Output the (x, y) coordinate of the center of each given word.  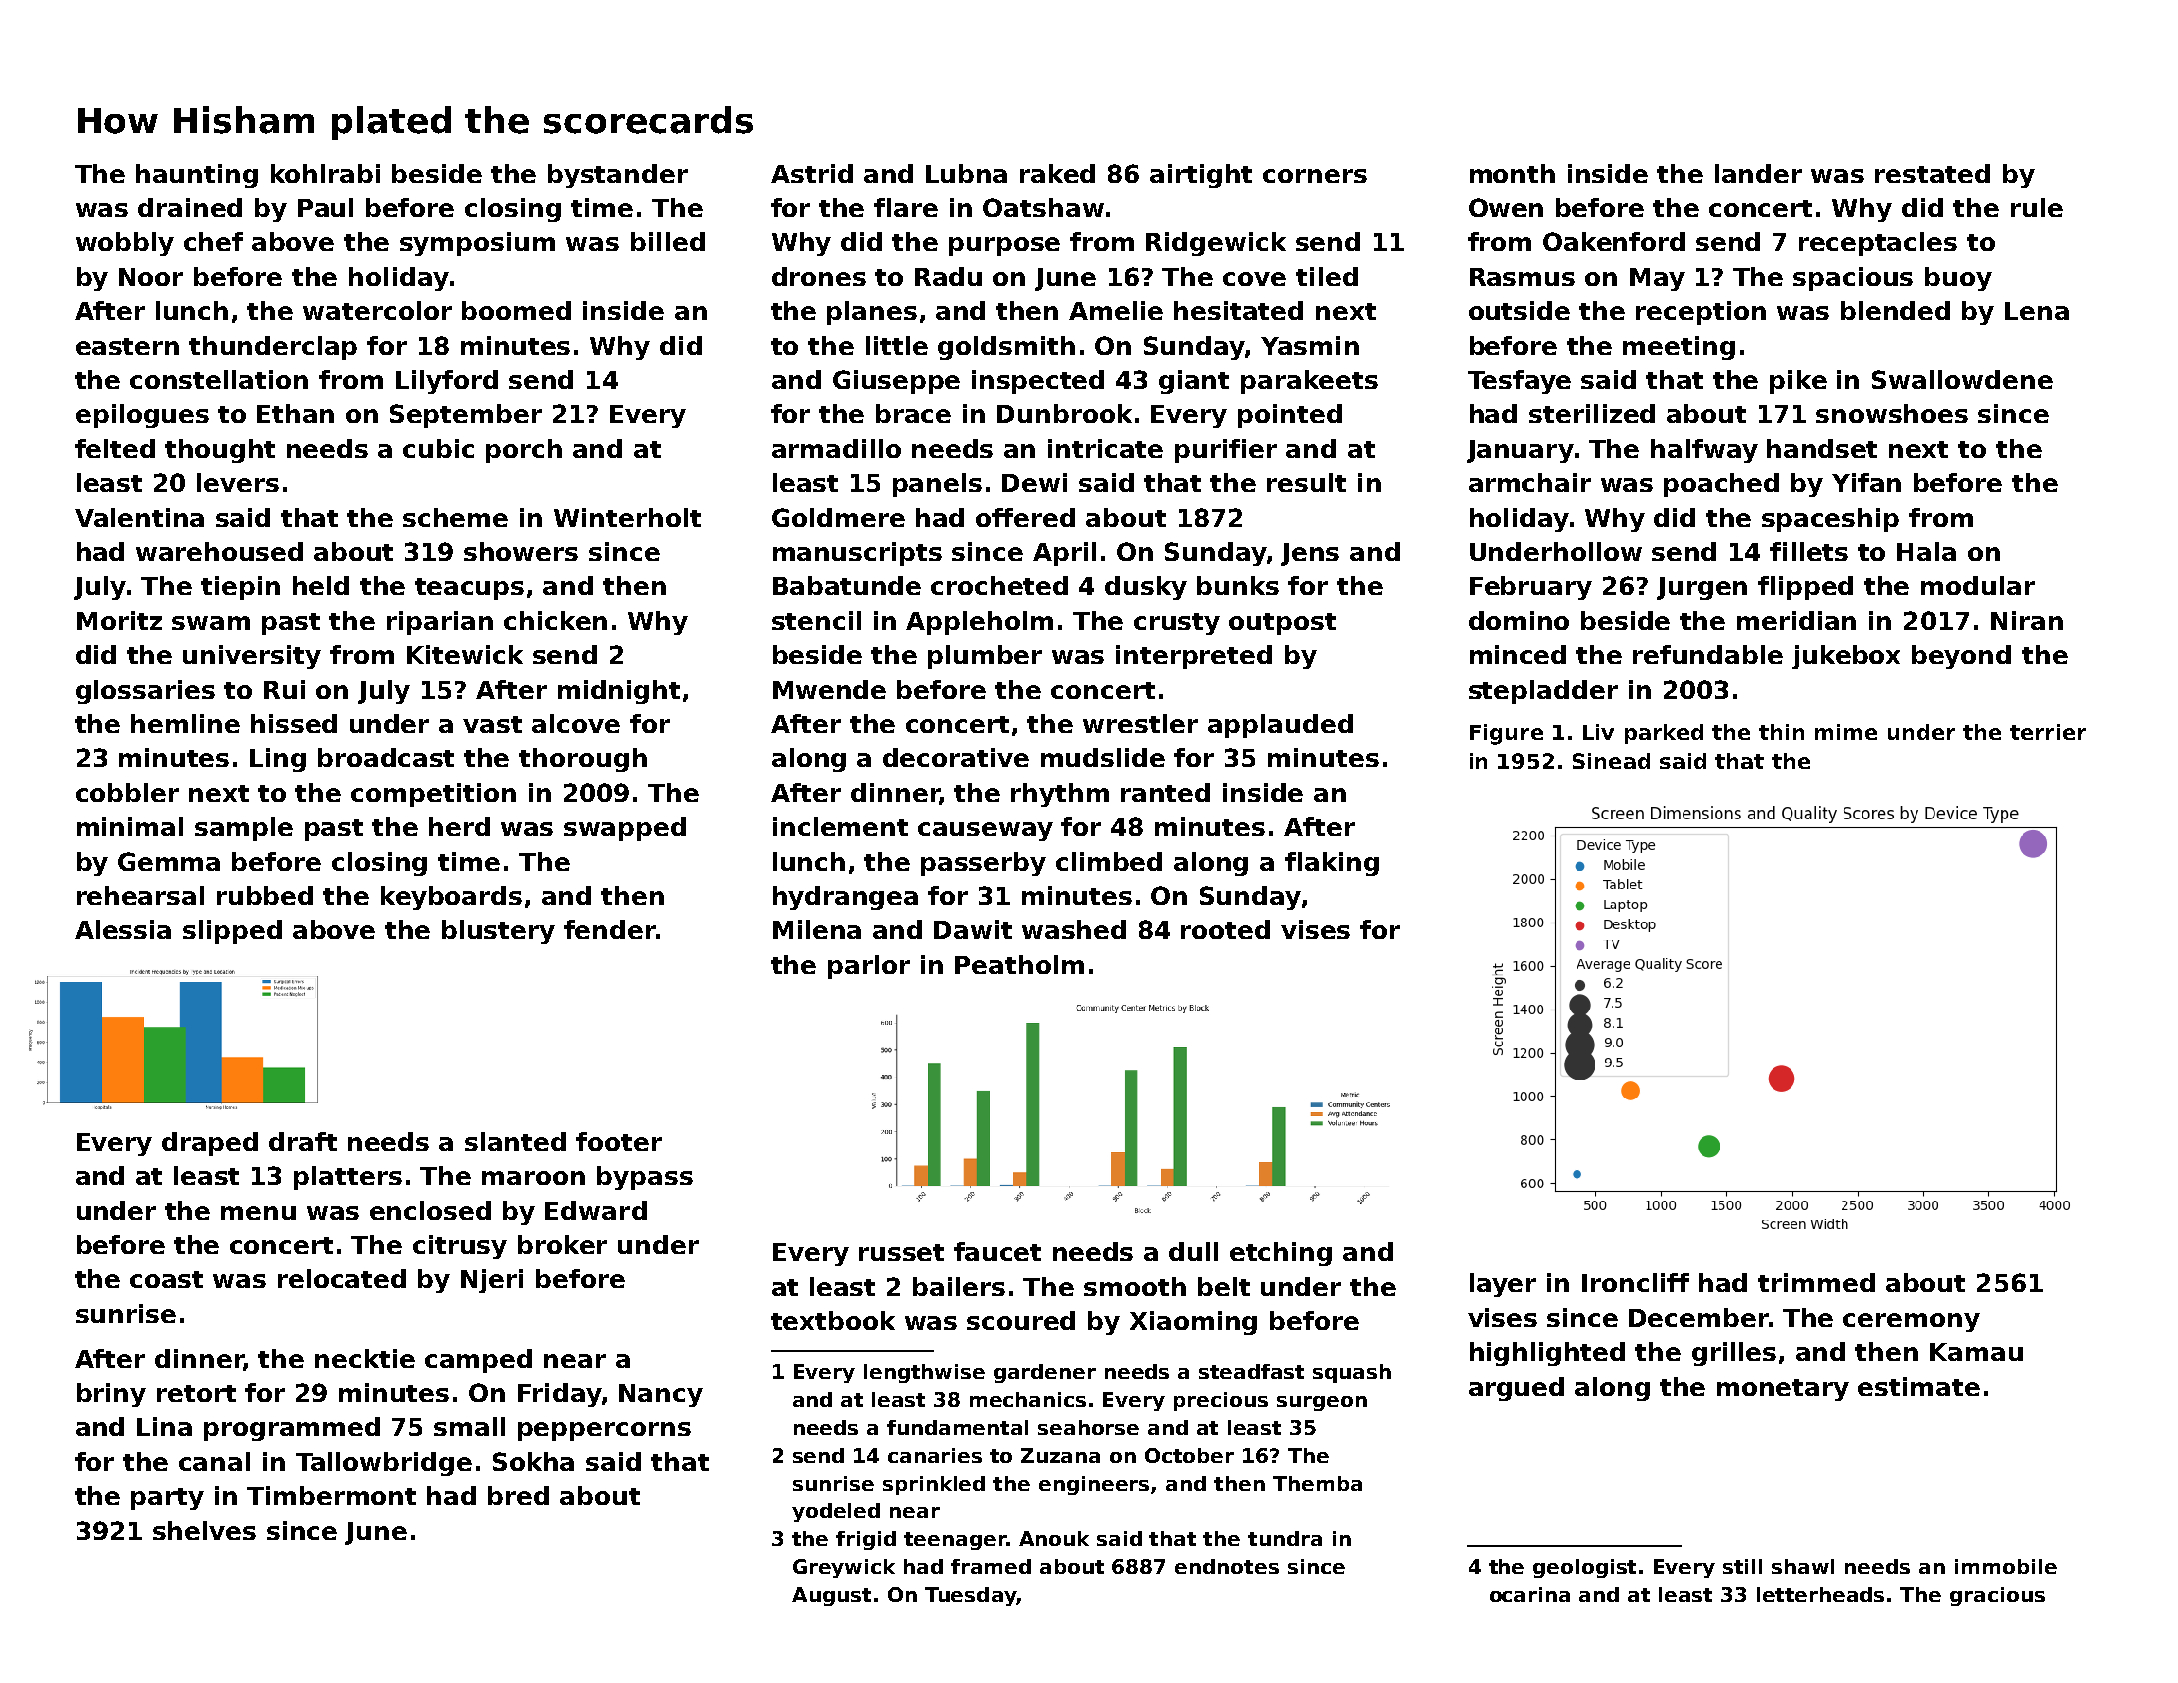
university (252, 657)
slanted (515, 1141)
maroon (533, 1178)
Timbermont (331, 1495)
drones (819, 276)
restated (1932, 173)
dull (1193, 1251)
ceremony (1911, 1322)
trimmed (1816, 1282)
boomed (516, 310)
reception (1701, 313)
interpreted (1194, 657)
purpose (1004, 246)
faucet (997, 1251)
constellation (219, 379)
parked (1664, 734)
